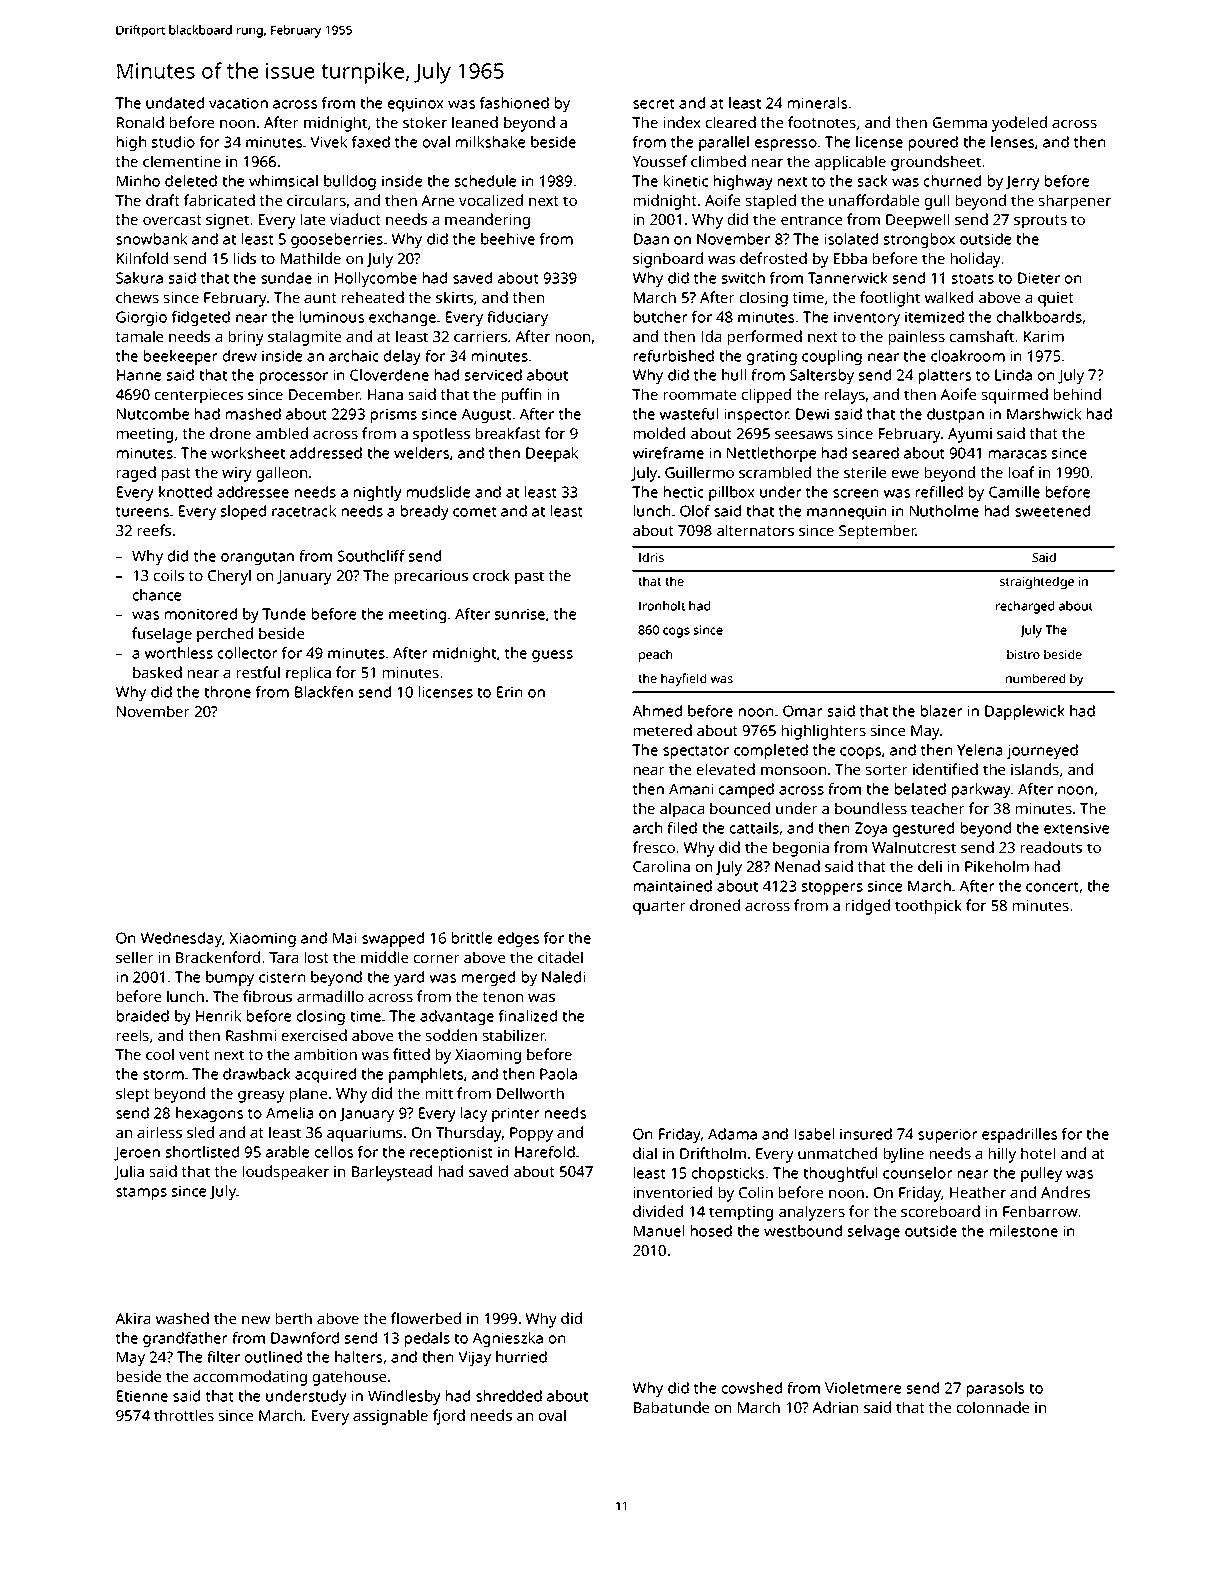 This screenshot has width=1230, height=1591. Describe the element at coordinates (415, 104) in the screenshot. I see `equinox` at that location.
